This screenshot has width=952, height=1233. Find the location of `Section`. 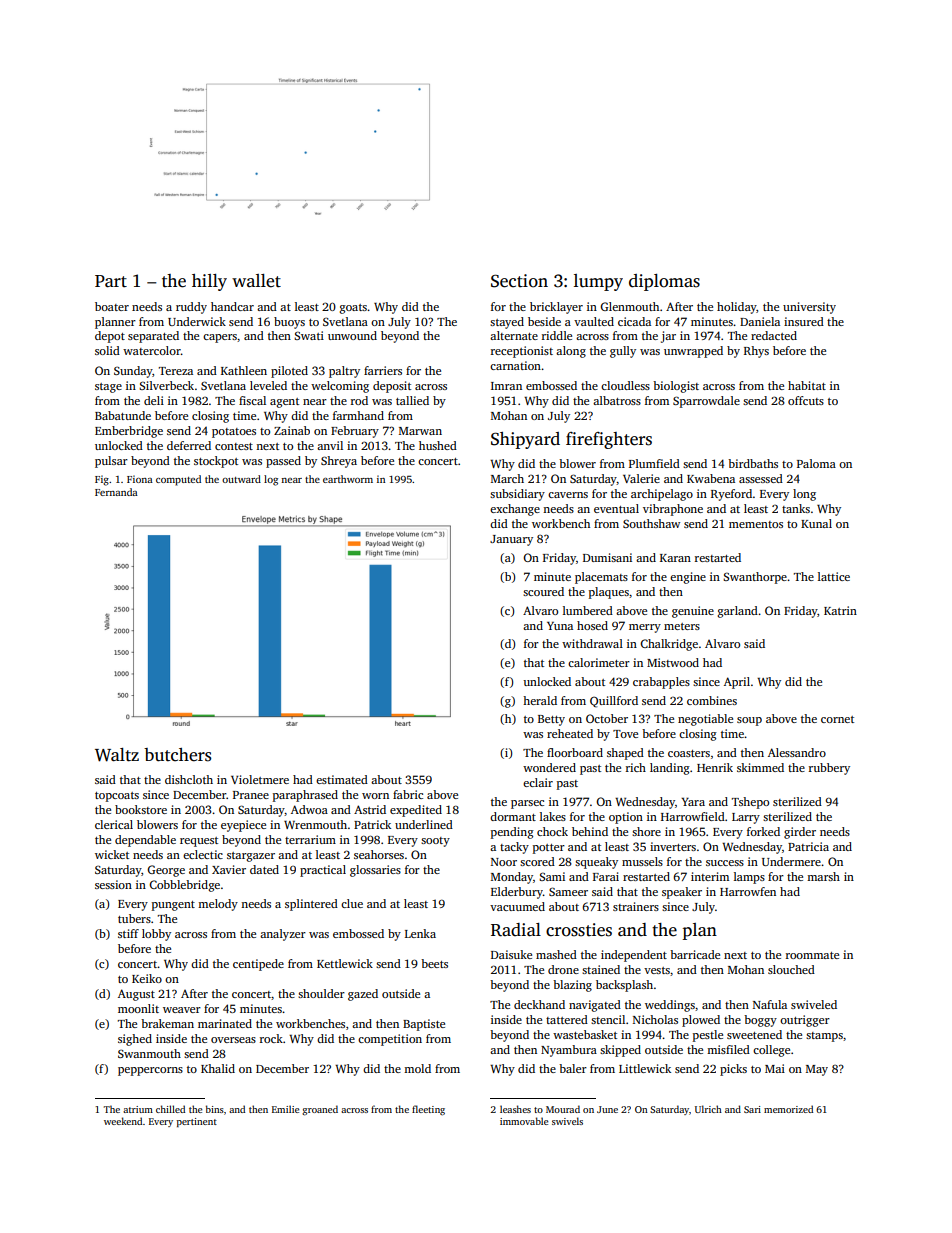

Section is located at coordinates (519, 281).
